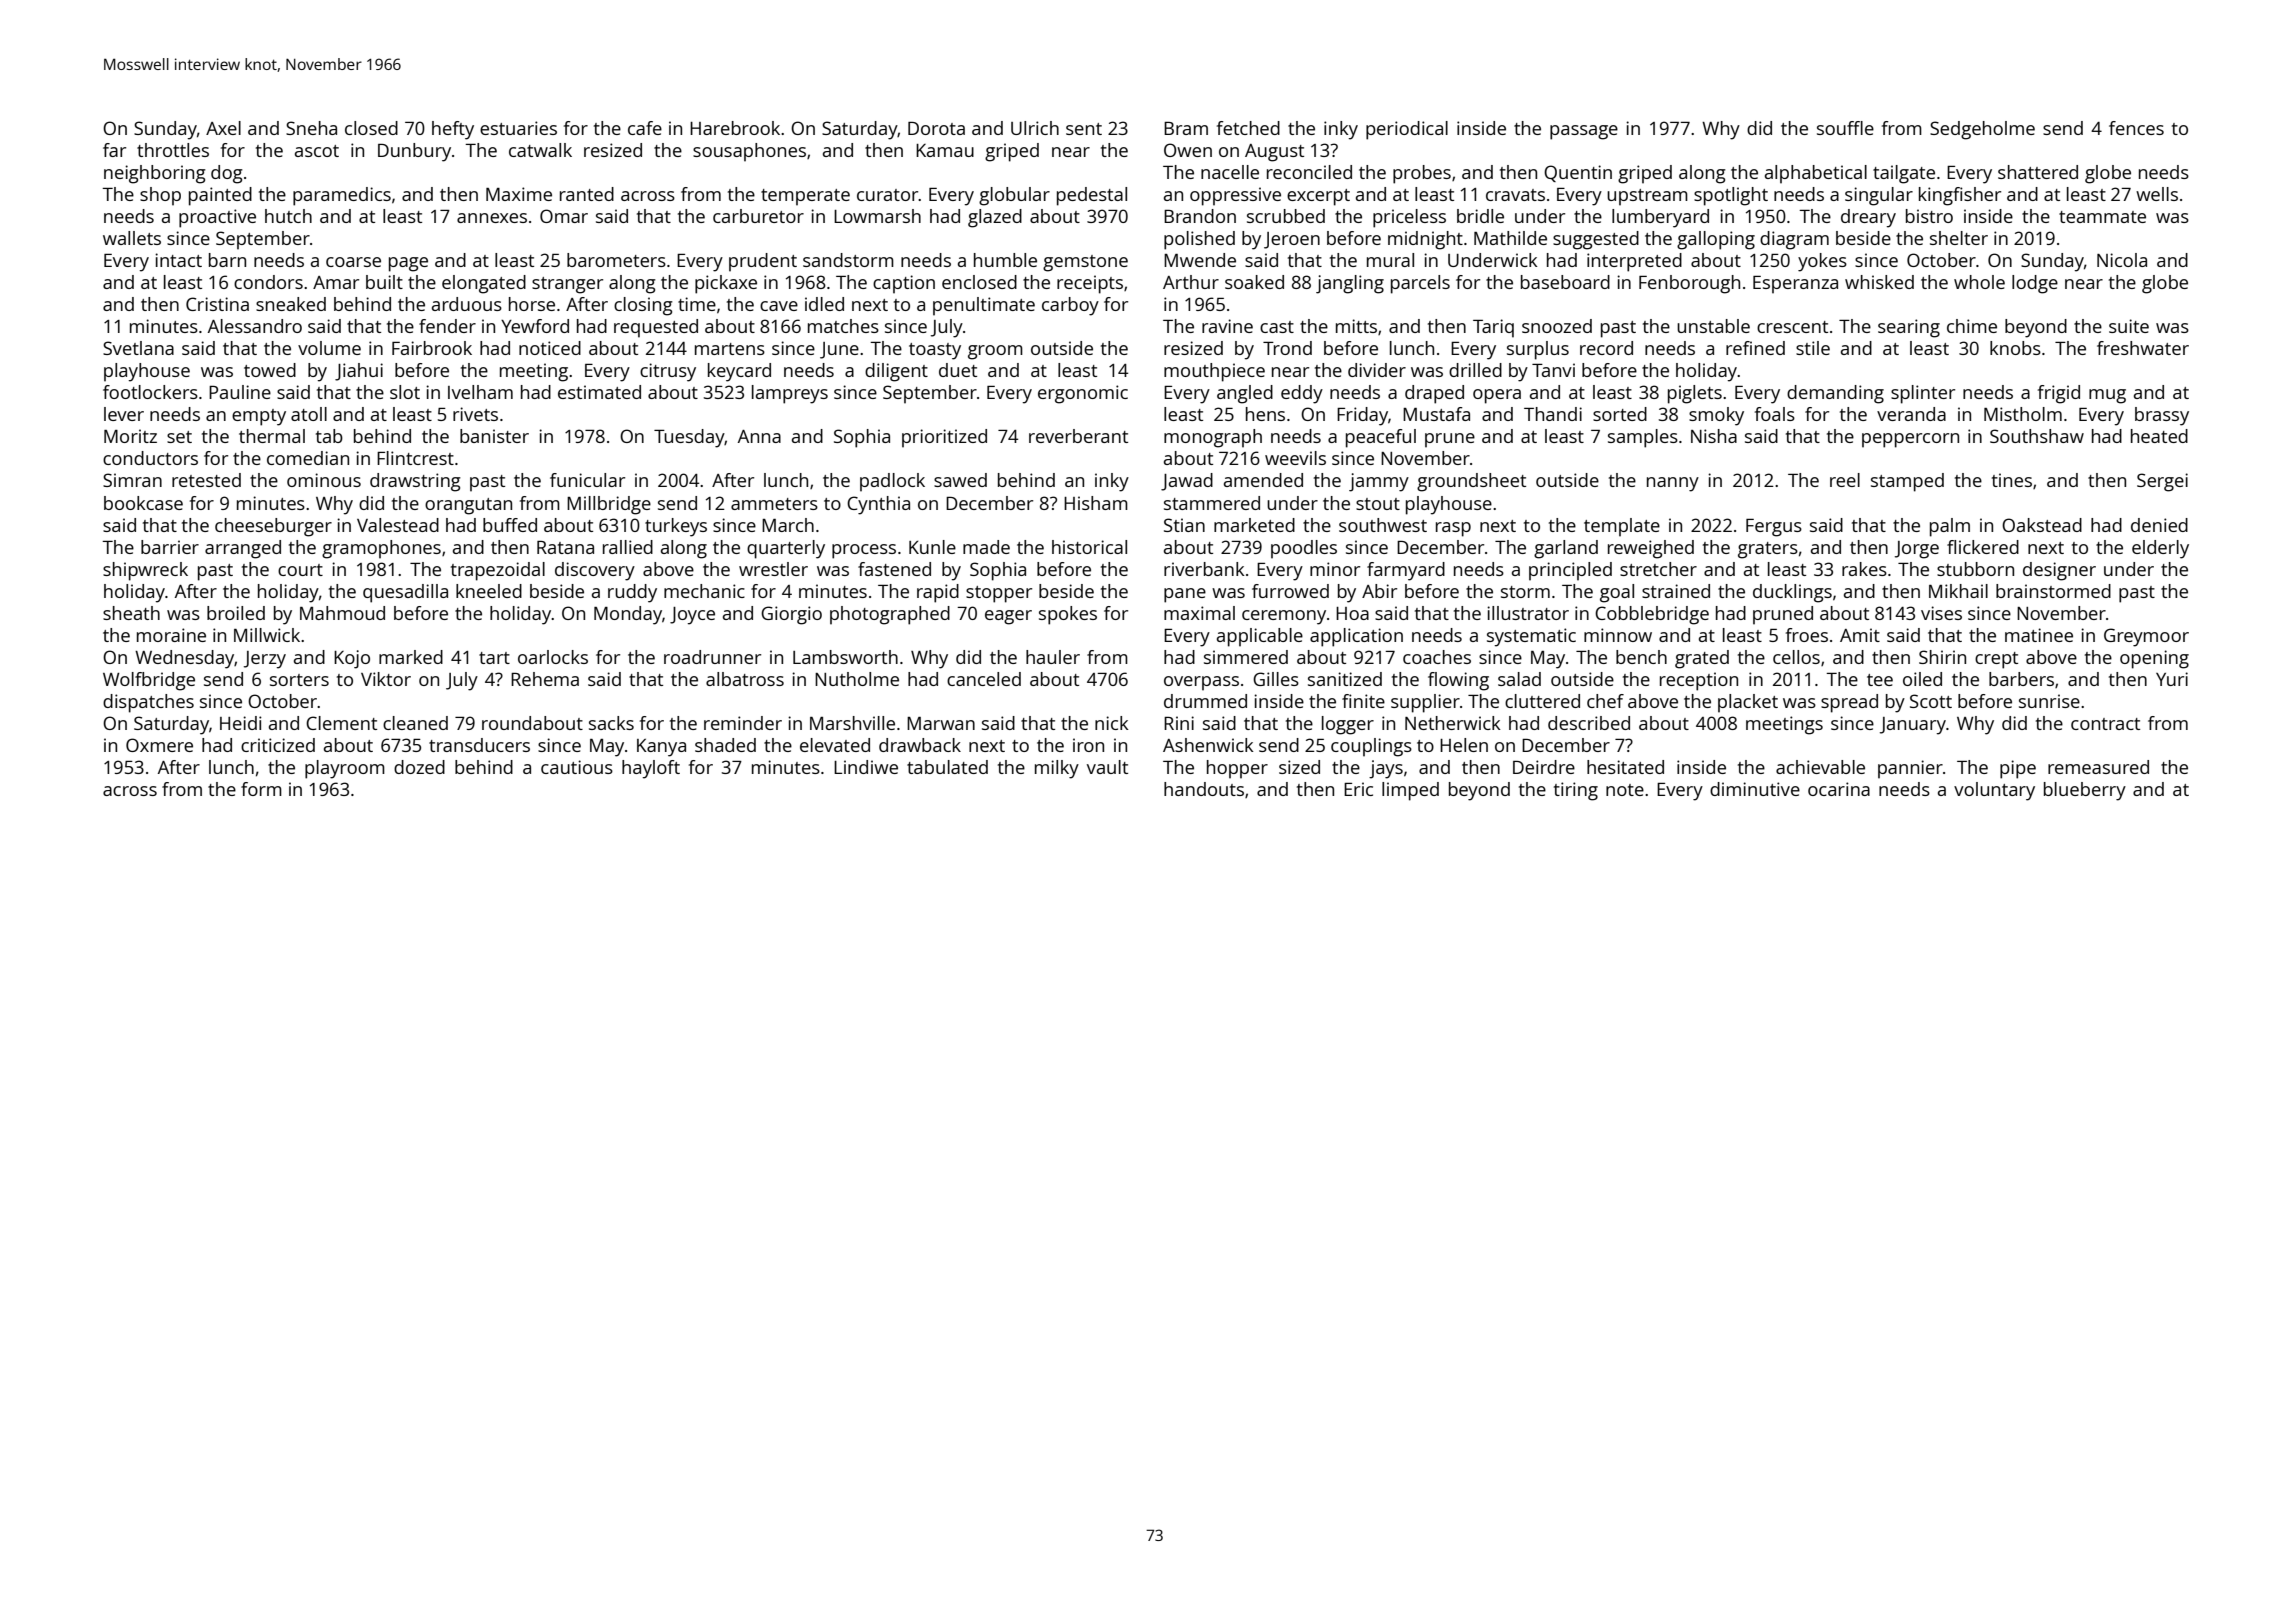  I want to click on periodical, so click(1407, 130).
